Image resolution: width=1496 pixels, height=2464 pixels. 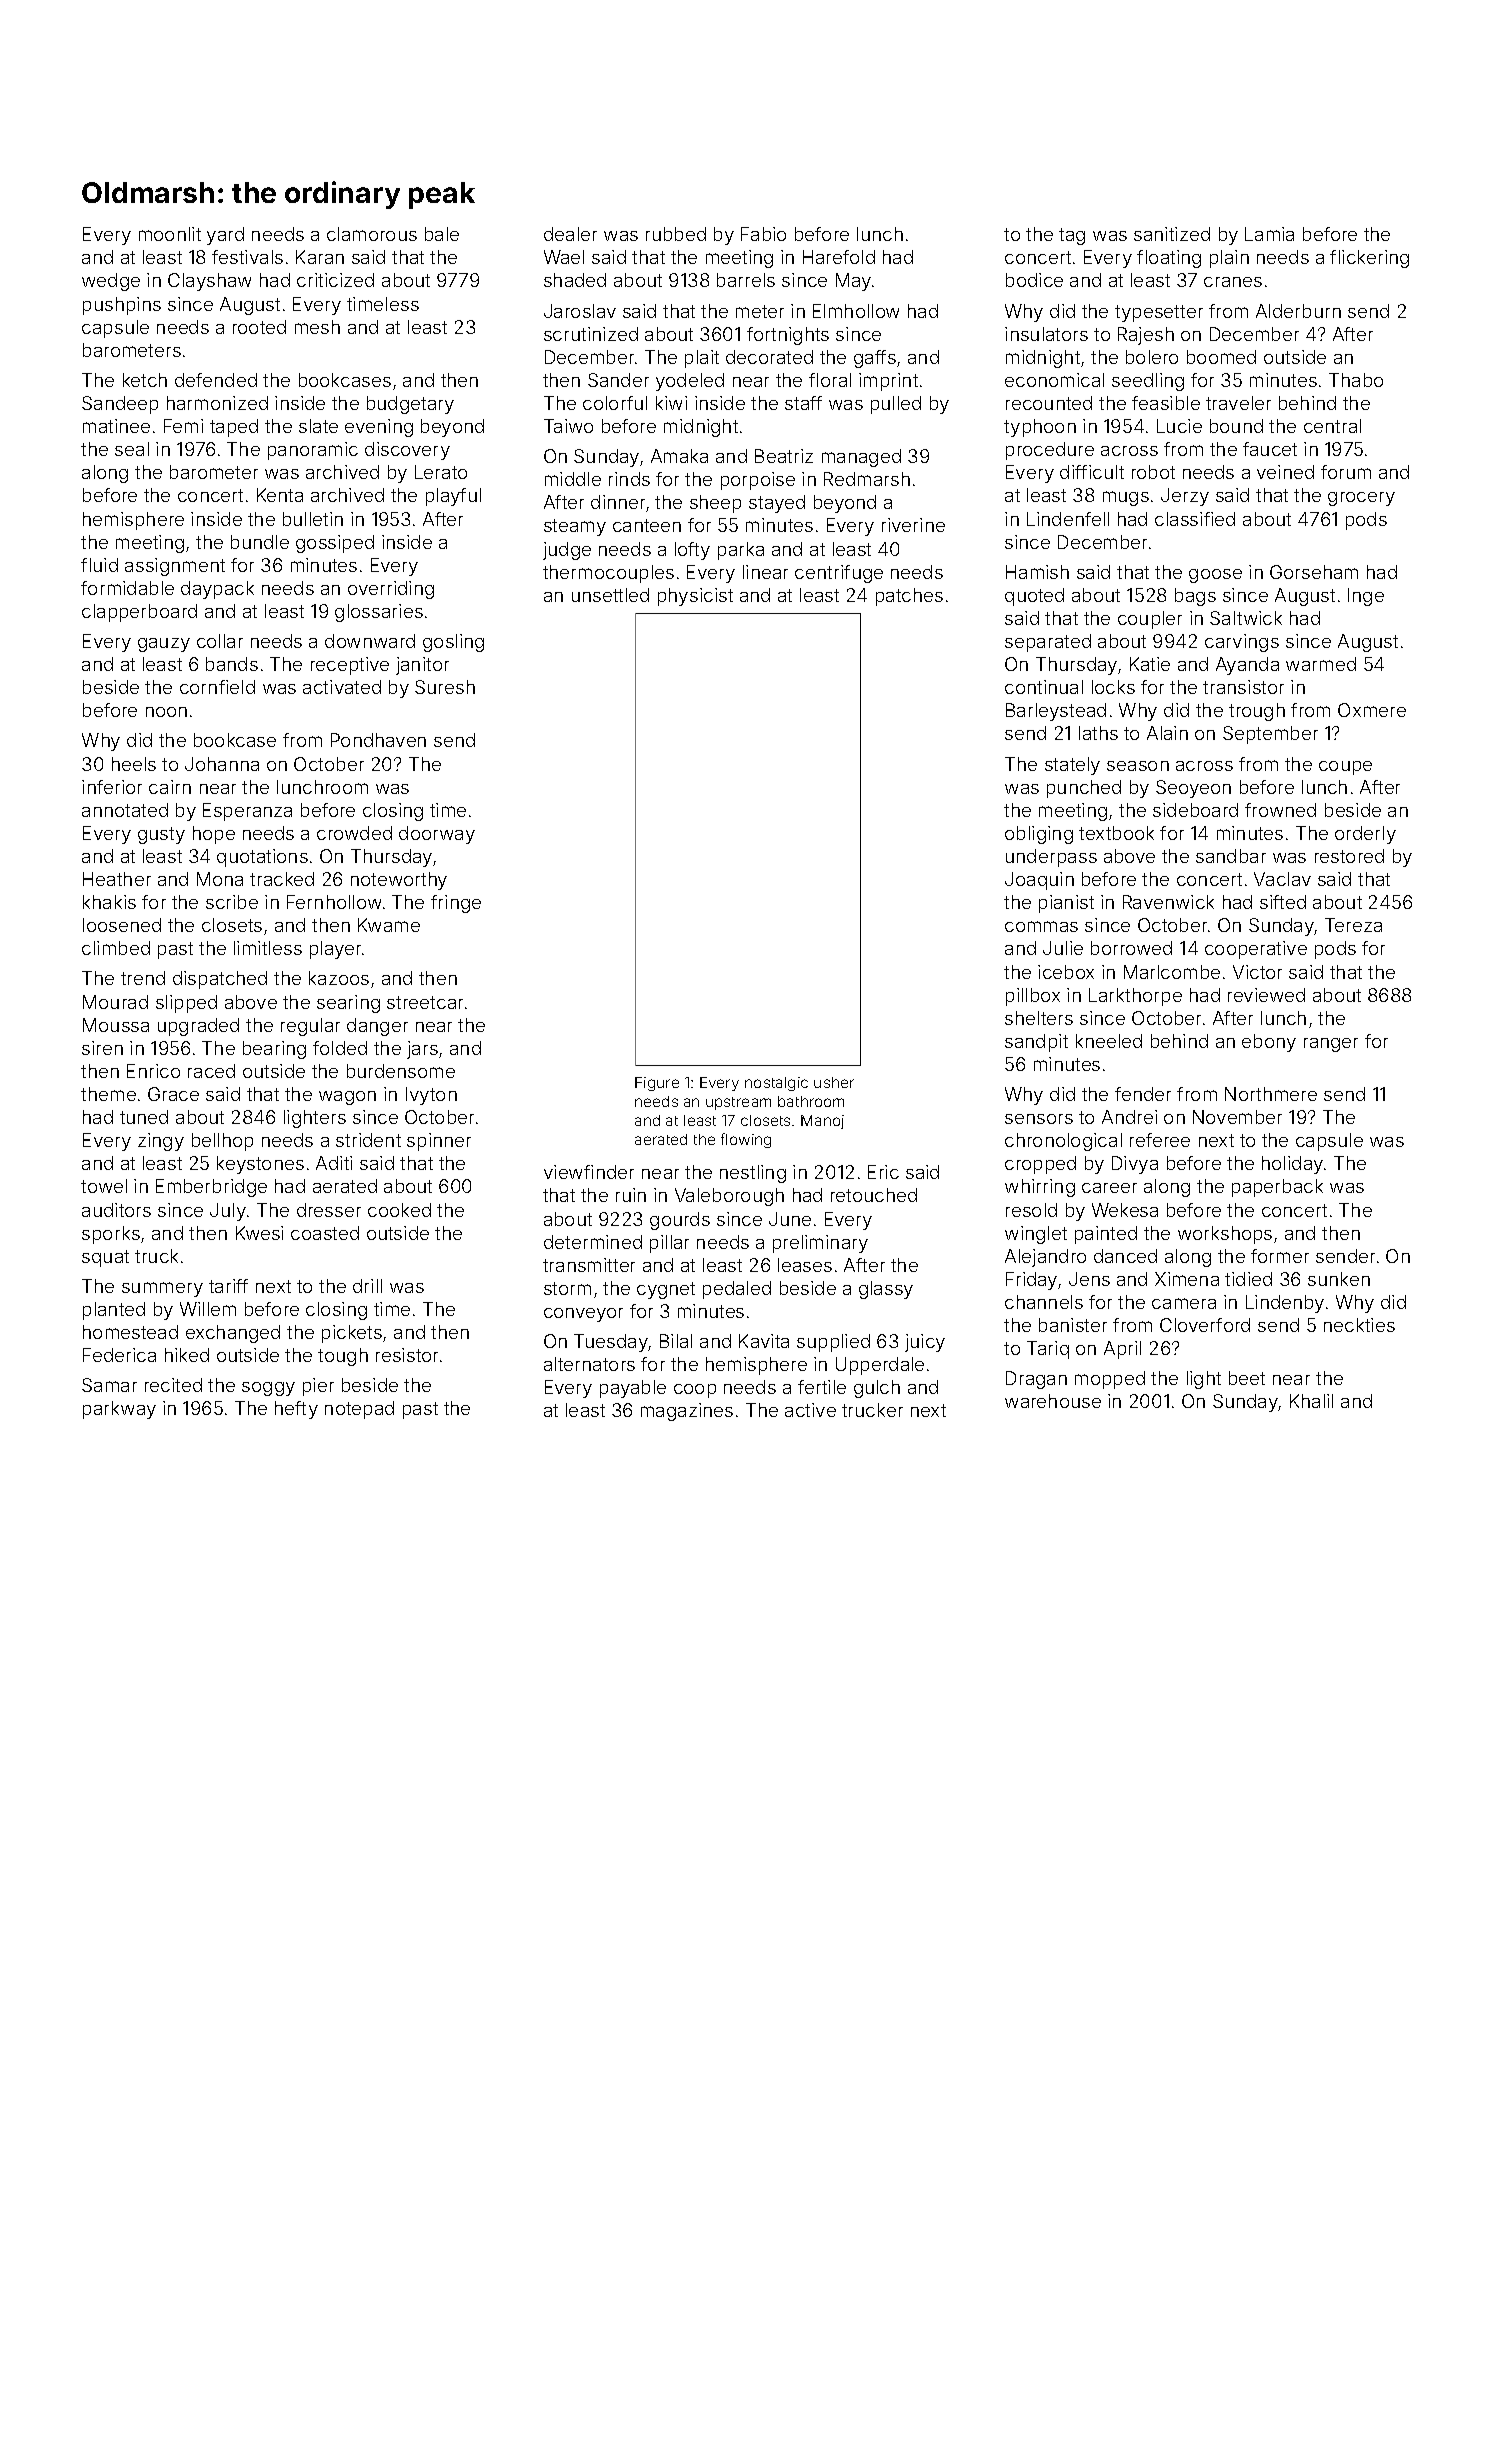 What do you see at coordinates (144, 1117) in the image?
I see `tuned` at bounding box center [144, 1117].
